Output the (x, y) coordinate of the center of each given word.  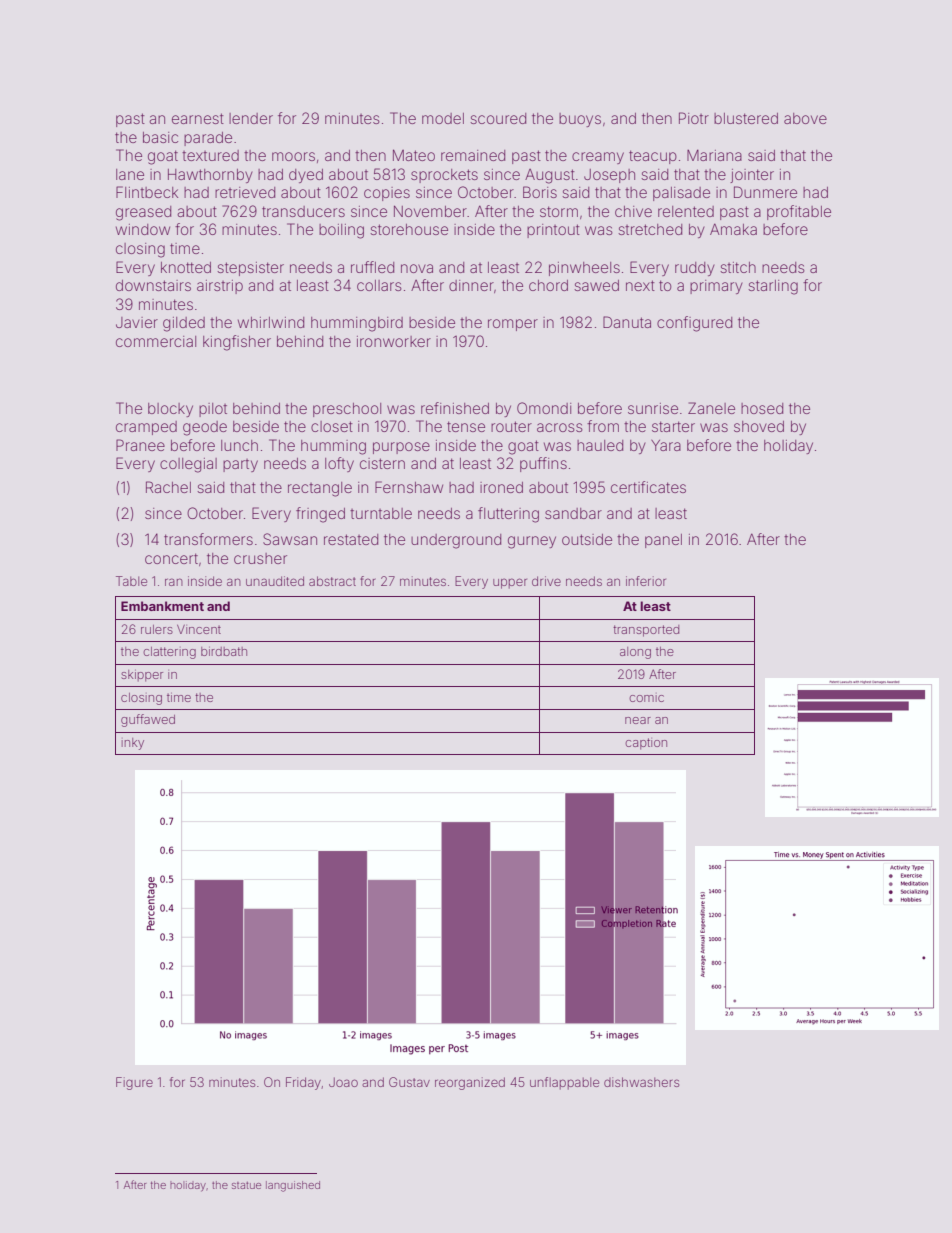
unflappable (564, 1083)
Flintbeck (147, 192)
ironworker (394, 341)
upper (510, 583)
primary (716, 287)
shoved (759, 426)
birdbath (224, 651)
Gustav (409, 1082)
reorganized (470, 1083)
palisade (681, 194)
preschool (347, 410)
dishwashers (641, 1082)
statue (246, 1185)
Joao (343, 1082)
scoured (498, 118)
